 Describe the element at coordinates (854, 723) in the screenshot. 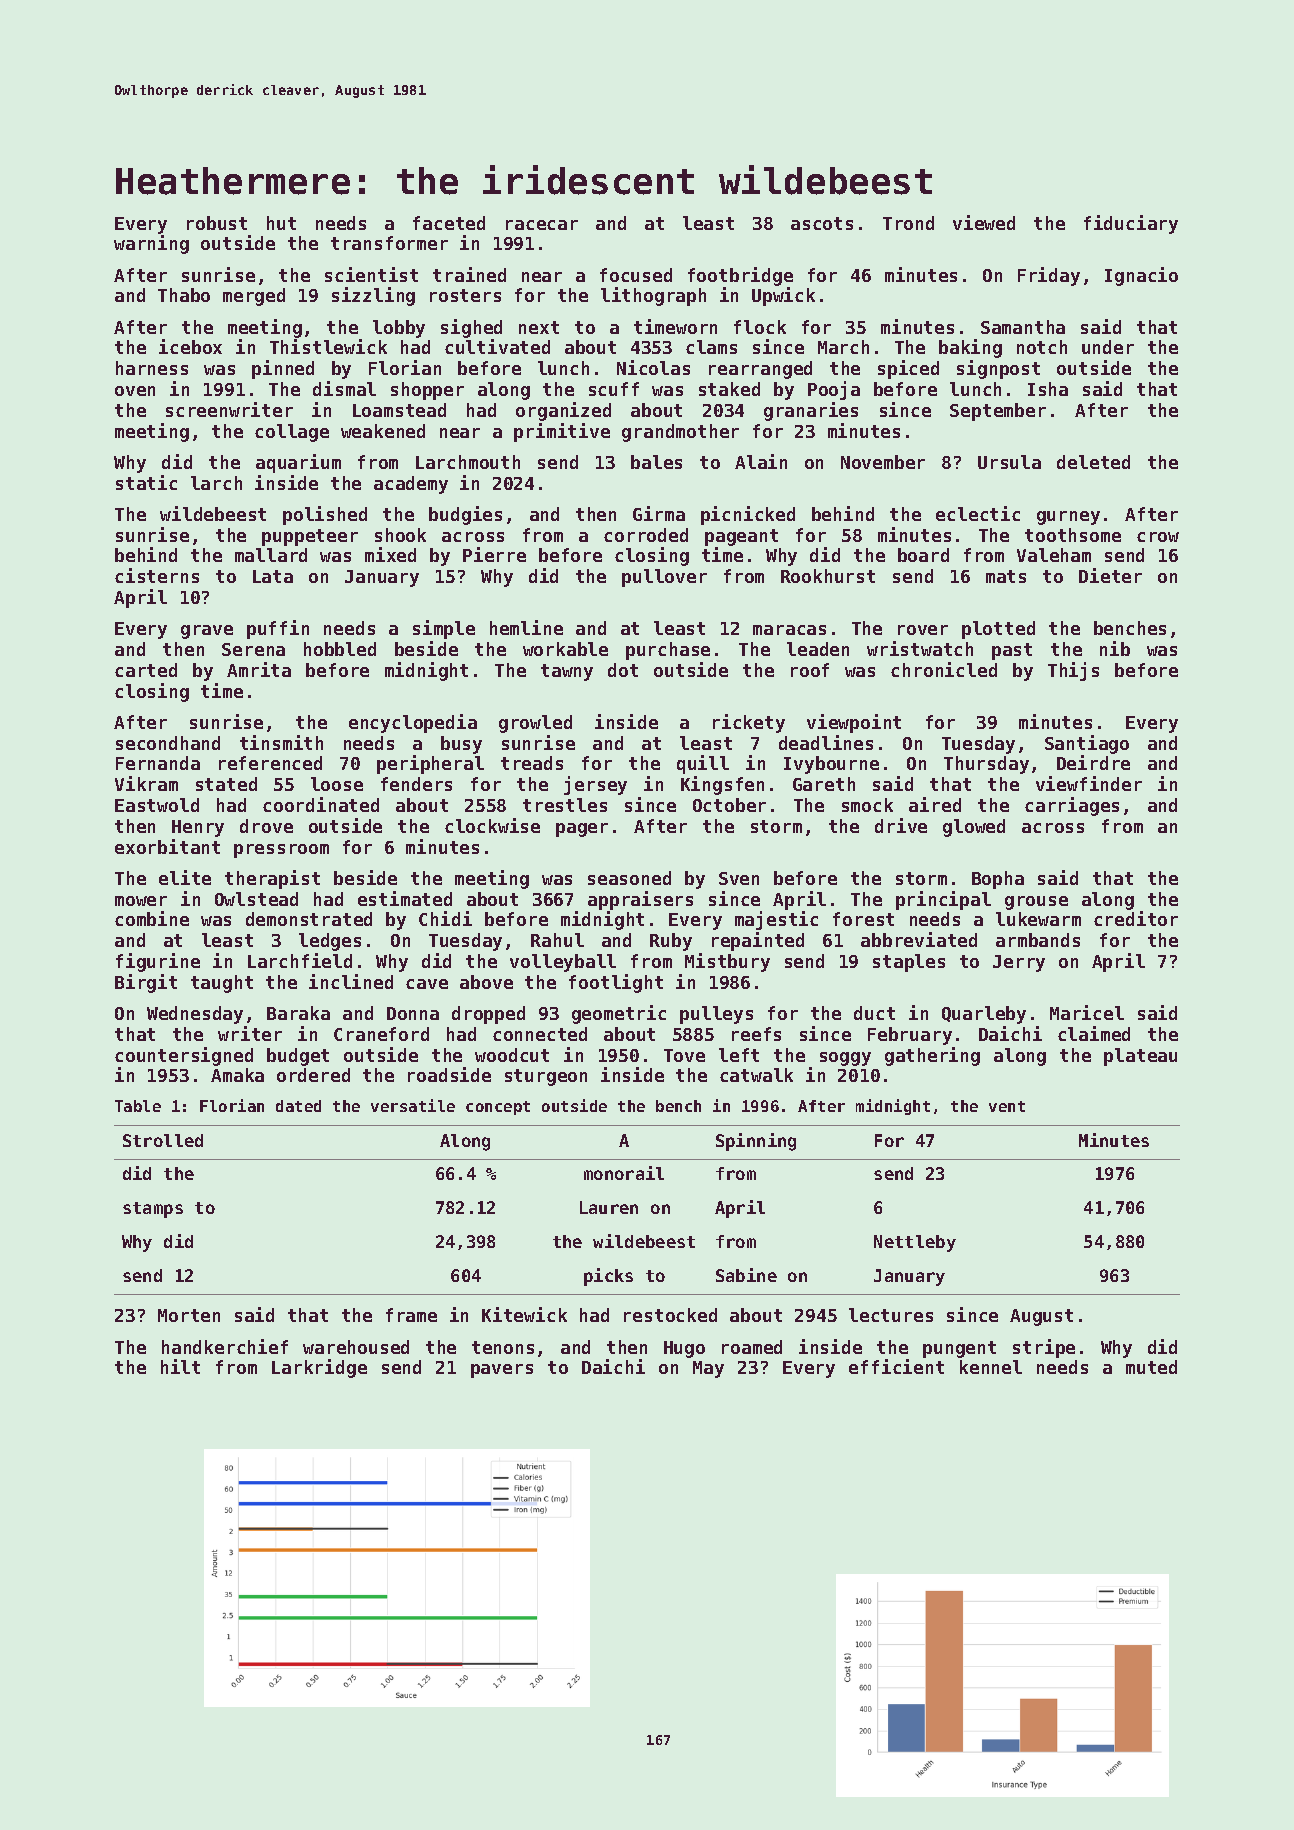

I see `viewpoint` at that location.
